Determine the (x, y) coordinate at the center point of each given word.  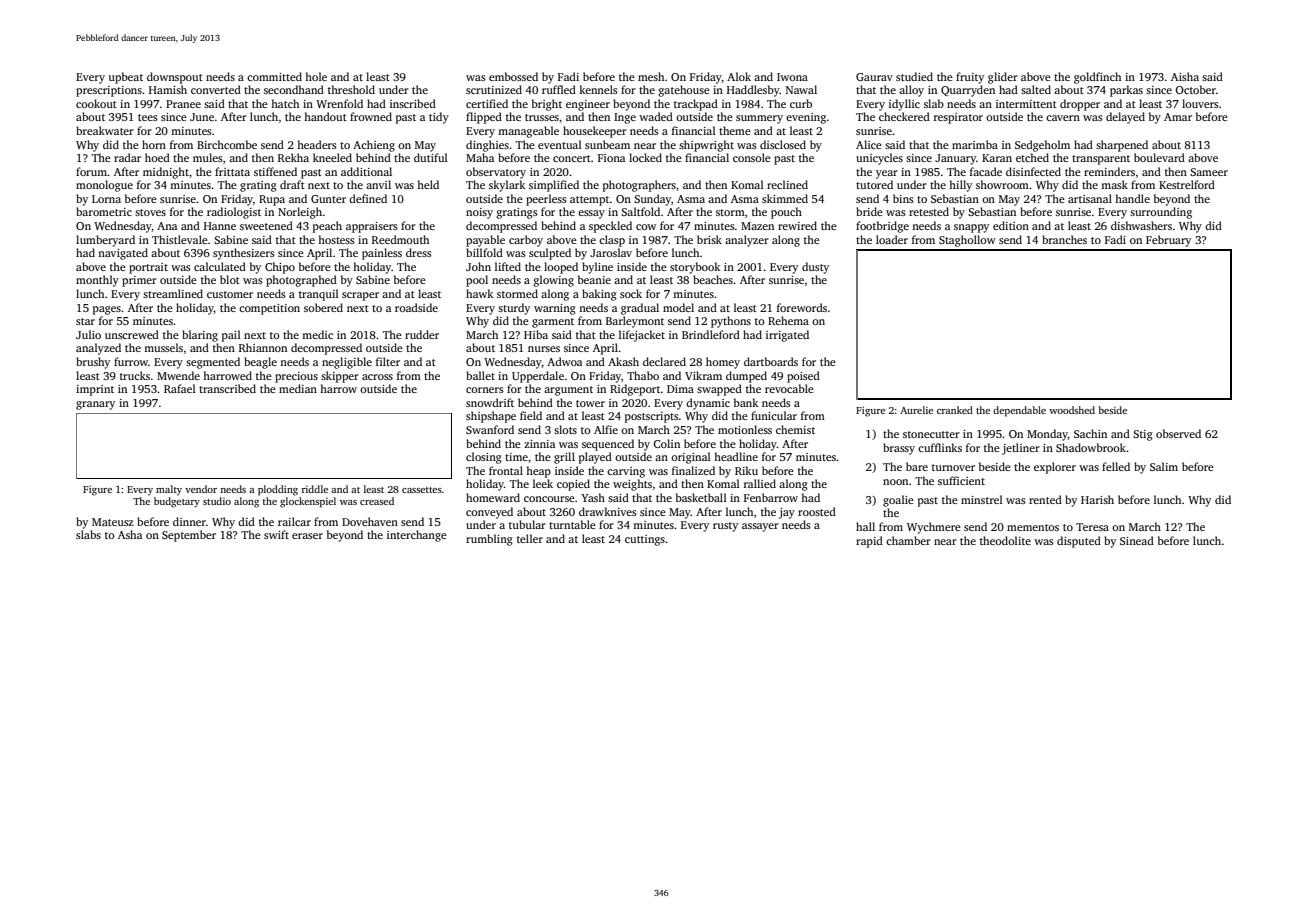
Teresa (1092, 527)
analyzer (747, 241)
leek (543, 483)
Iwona (792, 77)
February (1168, 241)
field (531, 415)
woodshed (1072, 410)
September (189, 536)
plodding (278, 490)
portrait (148, 268)
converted (216, 89)
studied (914, 76)
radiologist (234, 213)
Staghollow (967, 241)
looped (561, 268)
